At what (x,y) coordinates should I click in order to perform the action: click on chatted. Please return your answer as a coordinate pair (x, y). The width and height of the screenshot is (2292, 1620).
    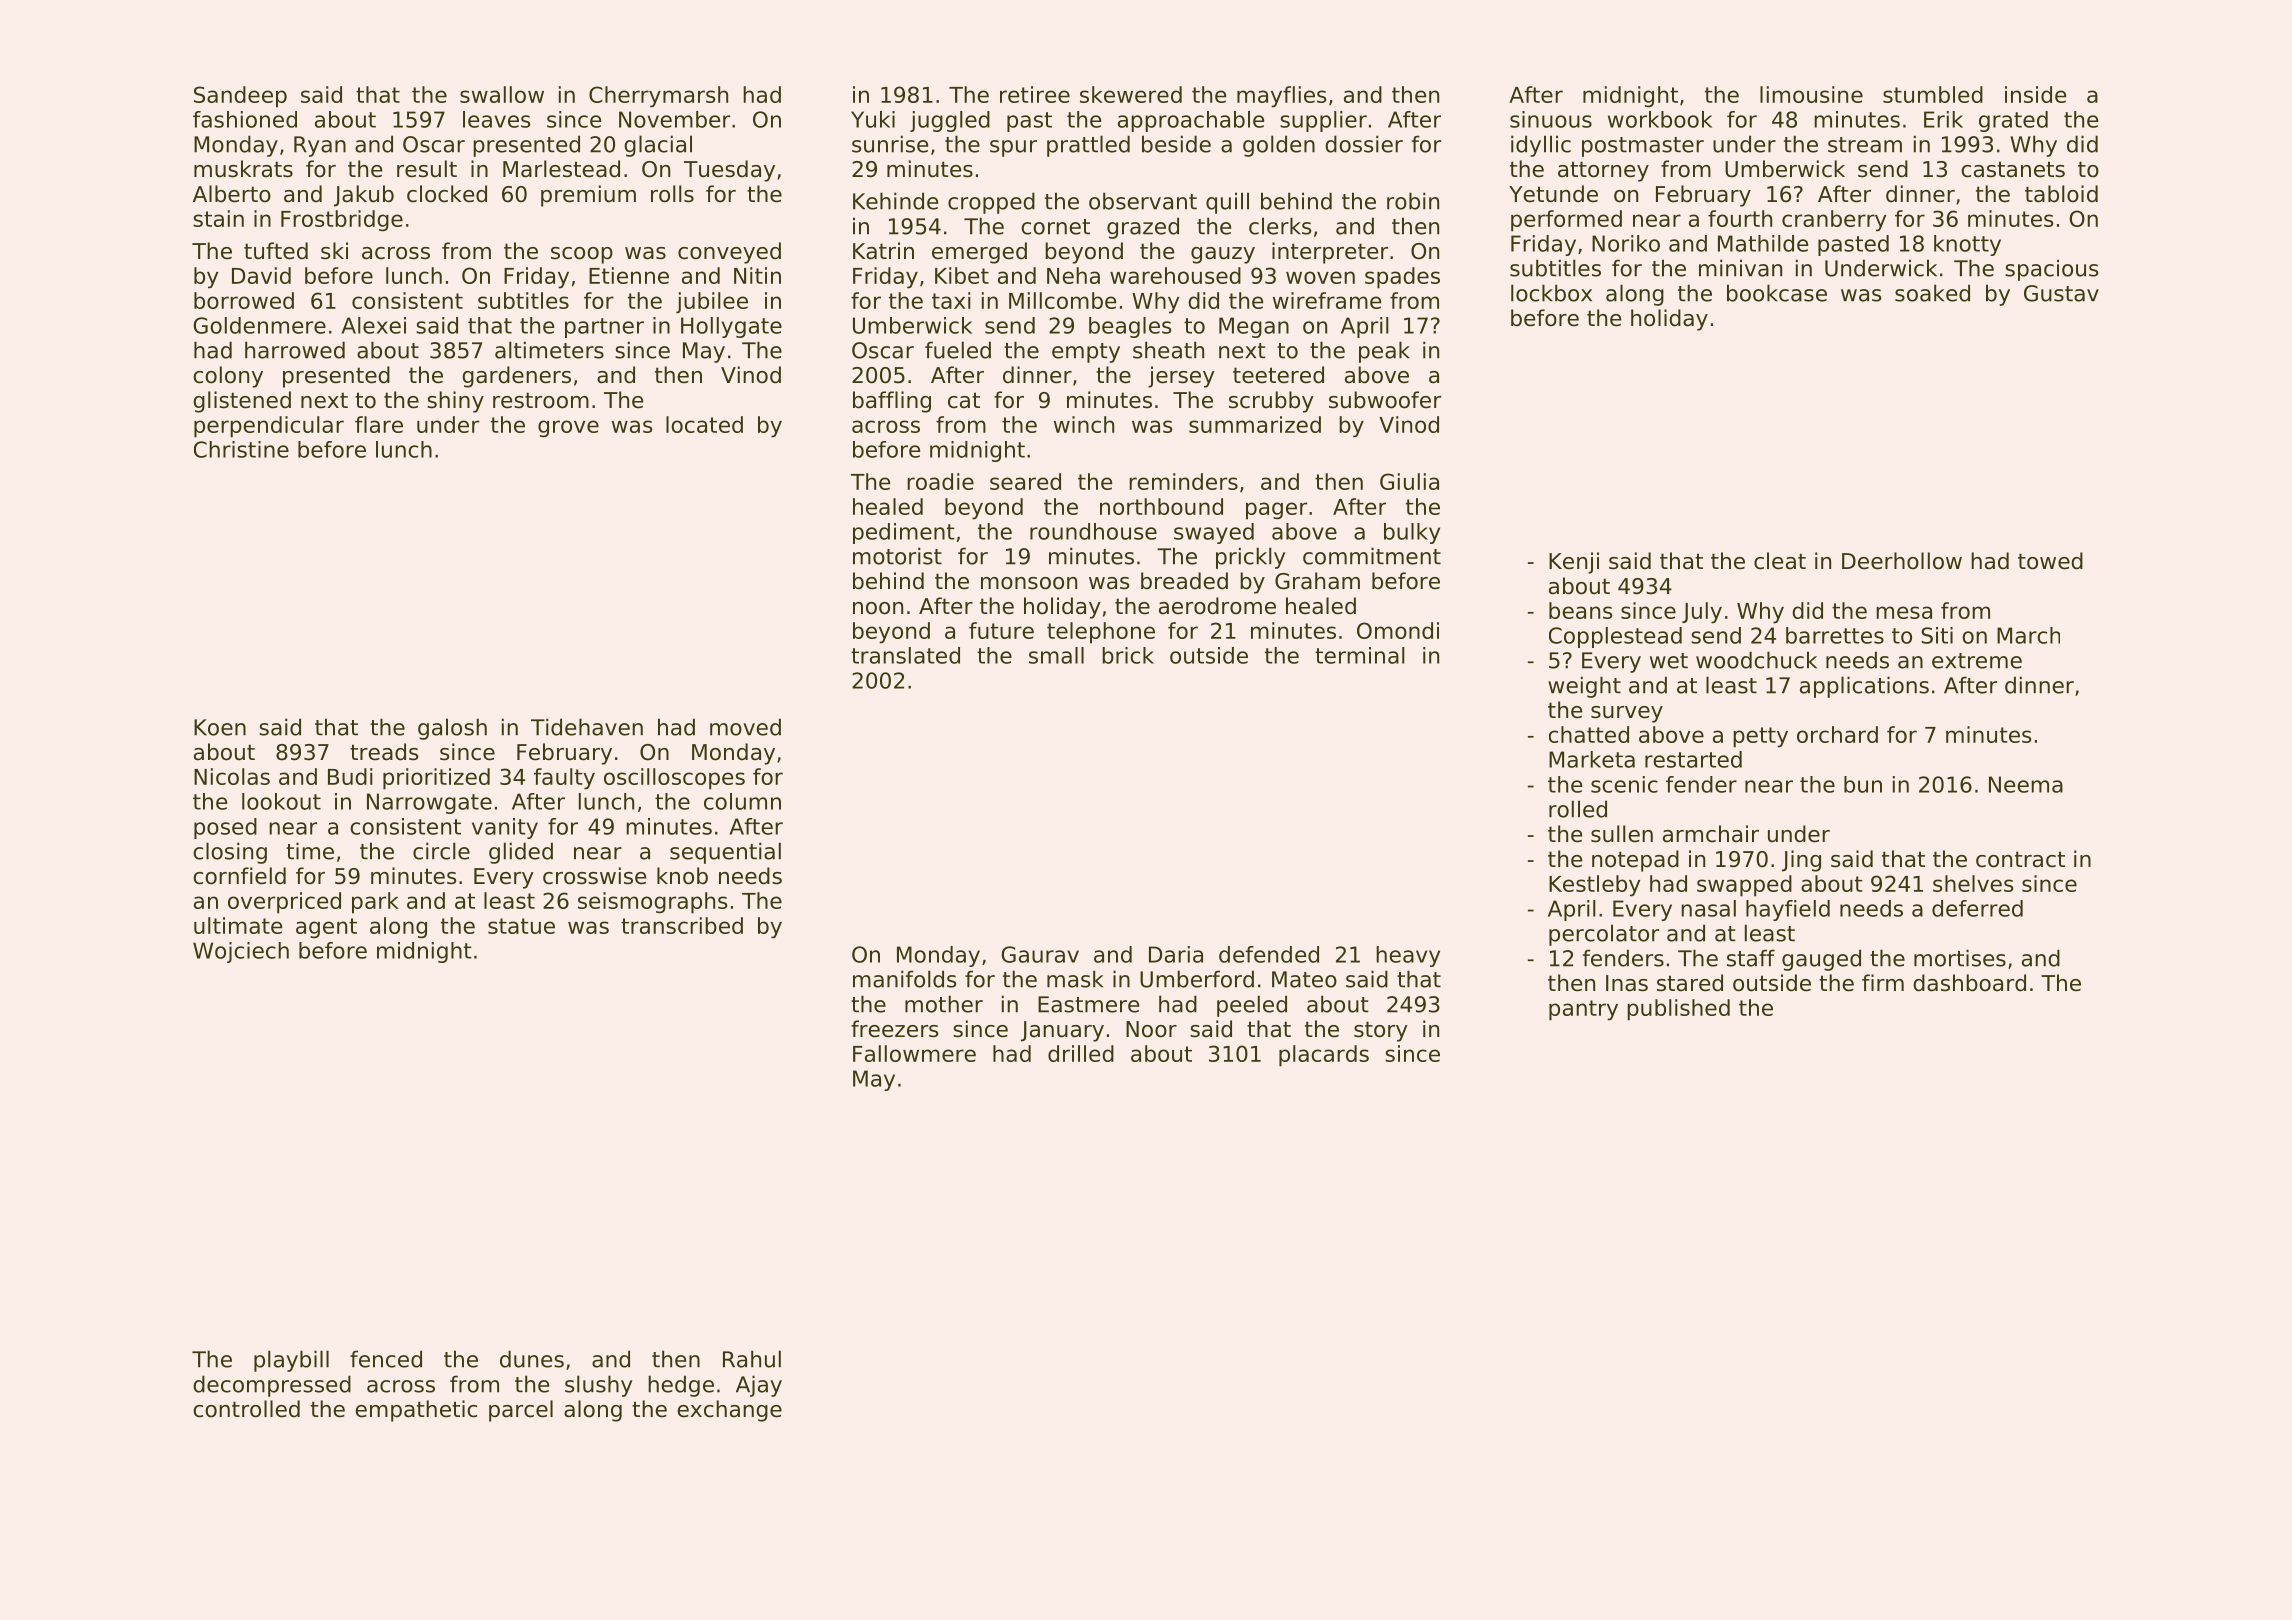
    Looking at the image, I should click on (1589, 734).
